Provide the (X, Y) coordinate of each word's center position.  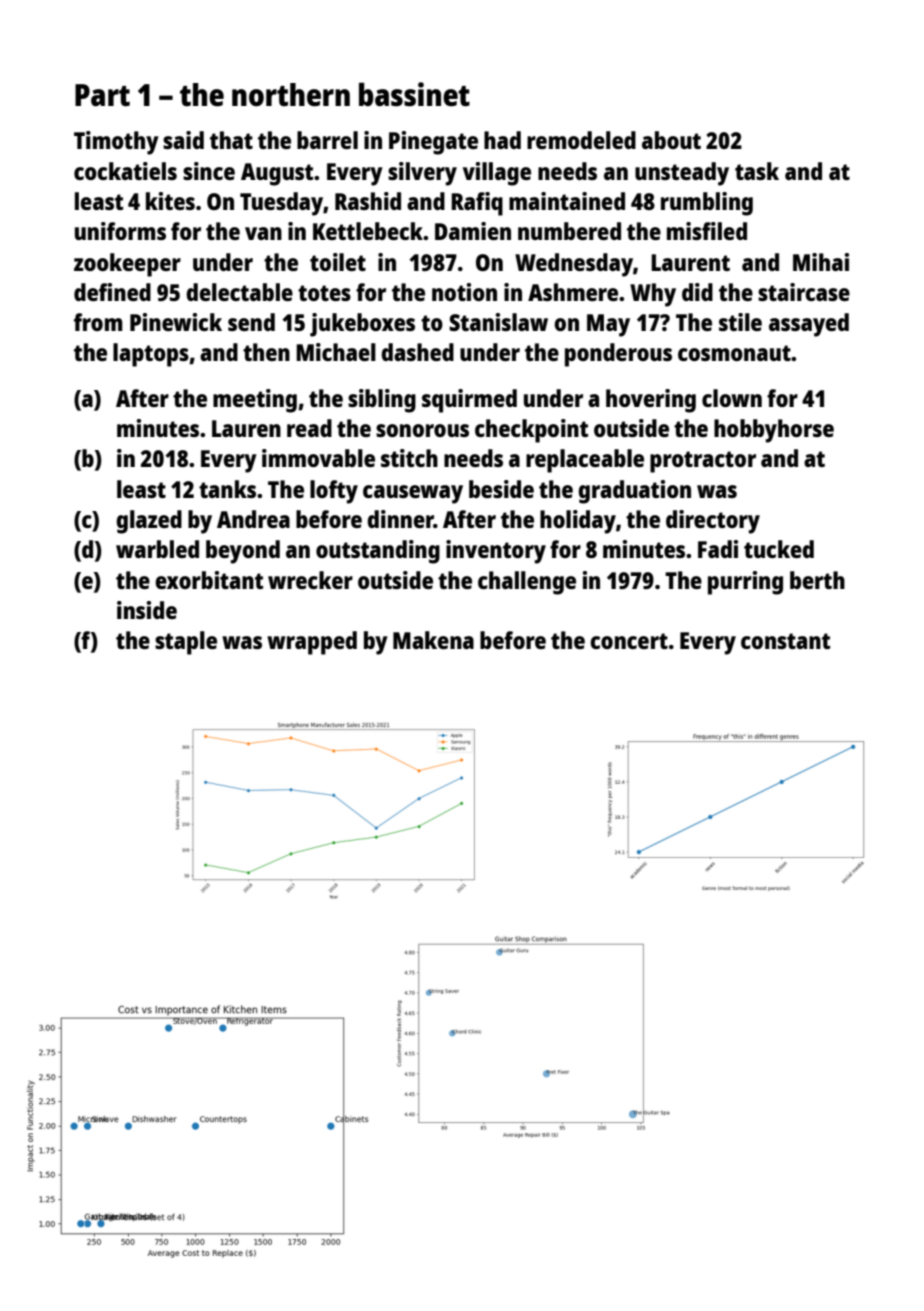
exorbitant (209, 580)
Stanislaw (498, 322)
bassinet (414, 94)
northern (291, 95)
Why (653, 295)
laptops (151, 355)
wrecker (310, 580)
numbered (569, 231)
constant (785, 641)
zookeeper (127, 265)
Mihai (821, 262)
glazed (149, 522)
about (671, 140)
